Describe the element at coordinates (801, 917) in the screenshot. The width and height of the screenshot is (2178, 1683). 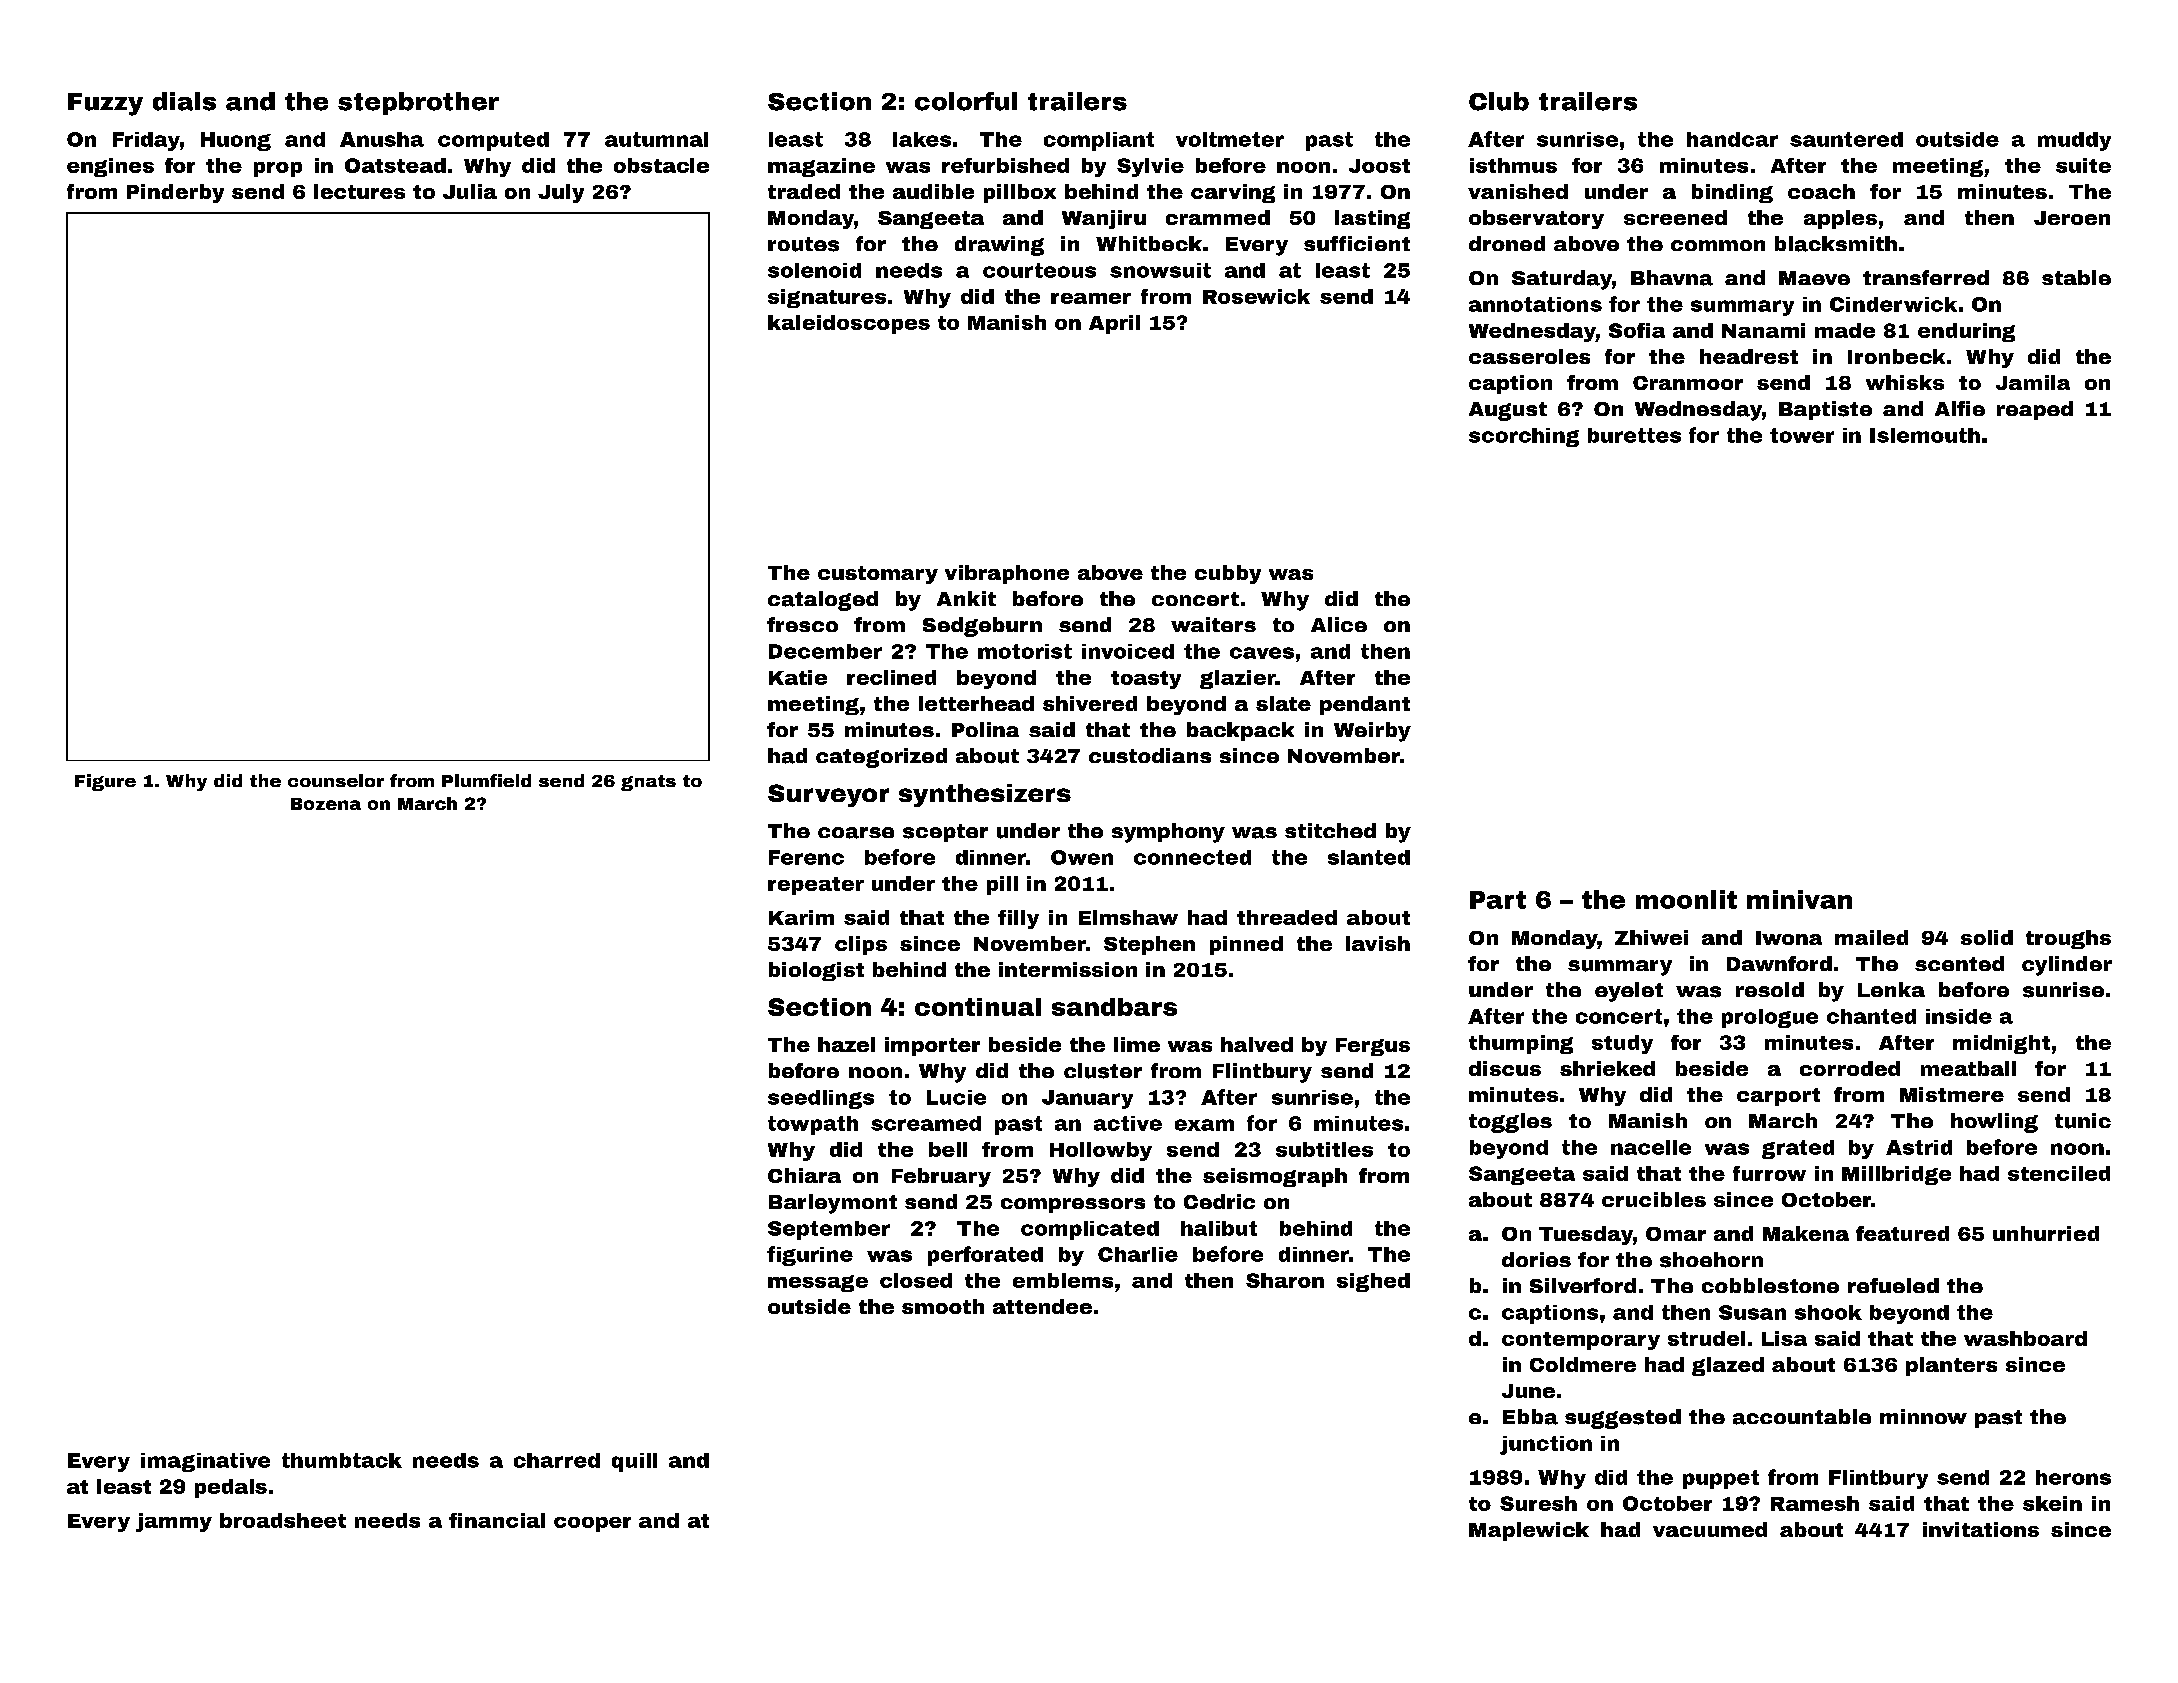
I see `Karim` at that location.
